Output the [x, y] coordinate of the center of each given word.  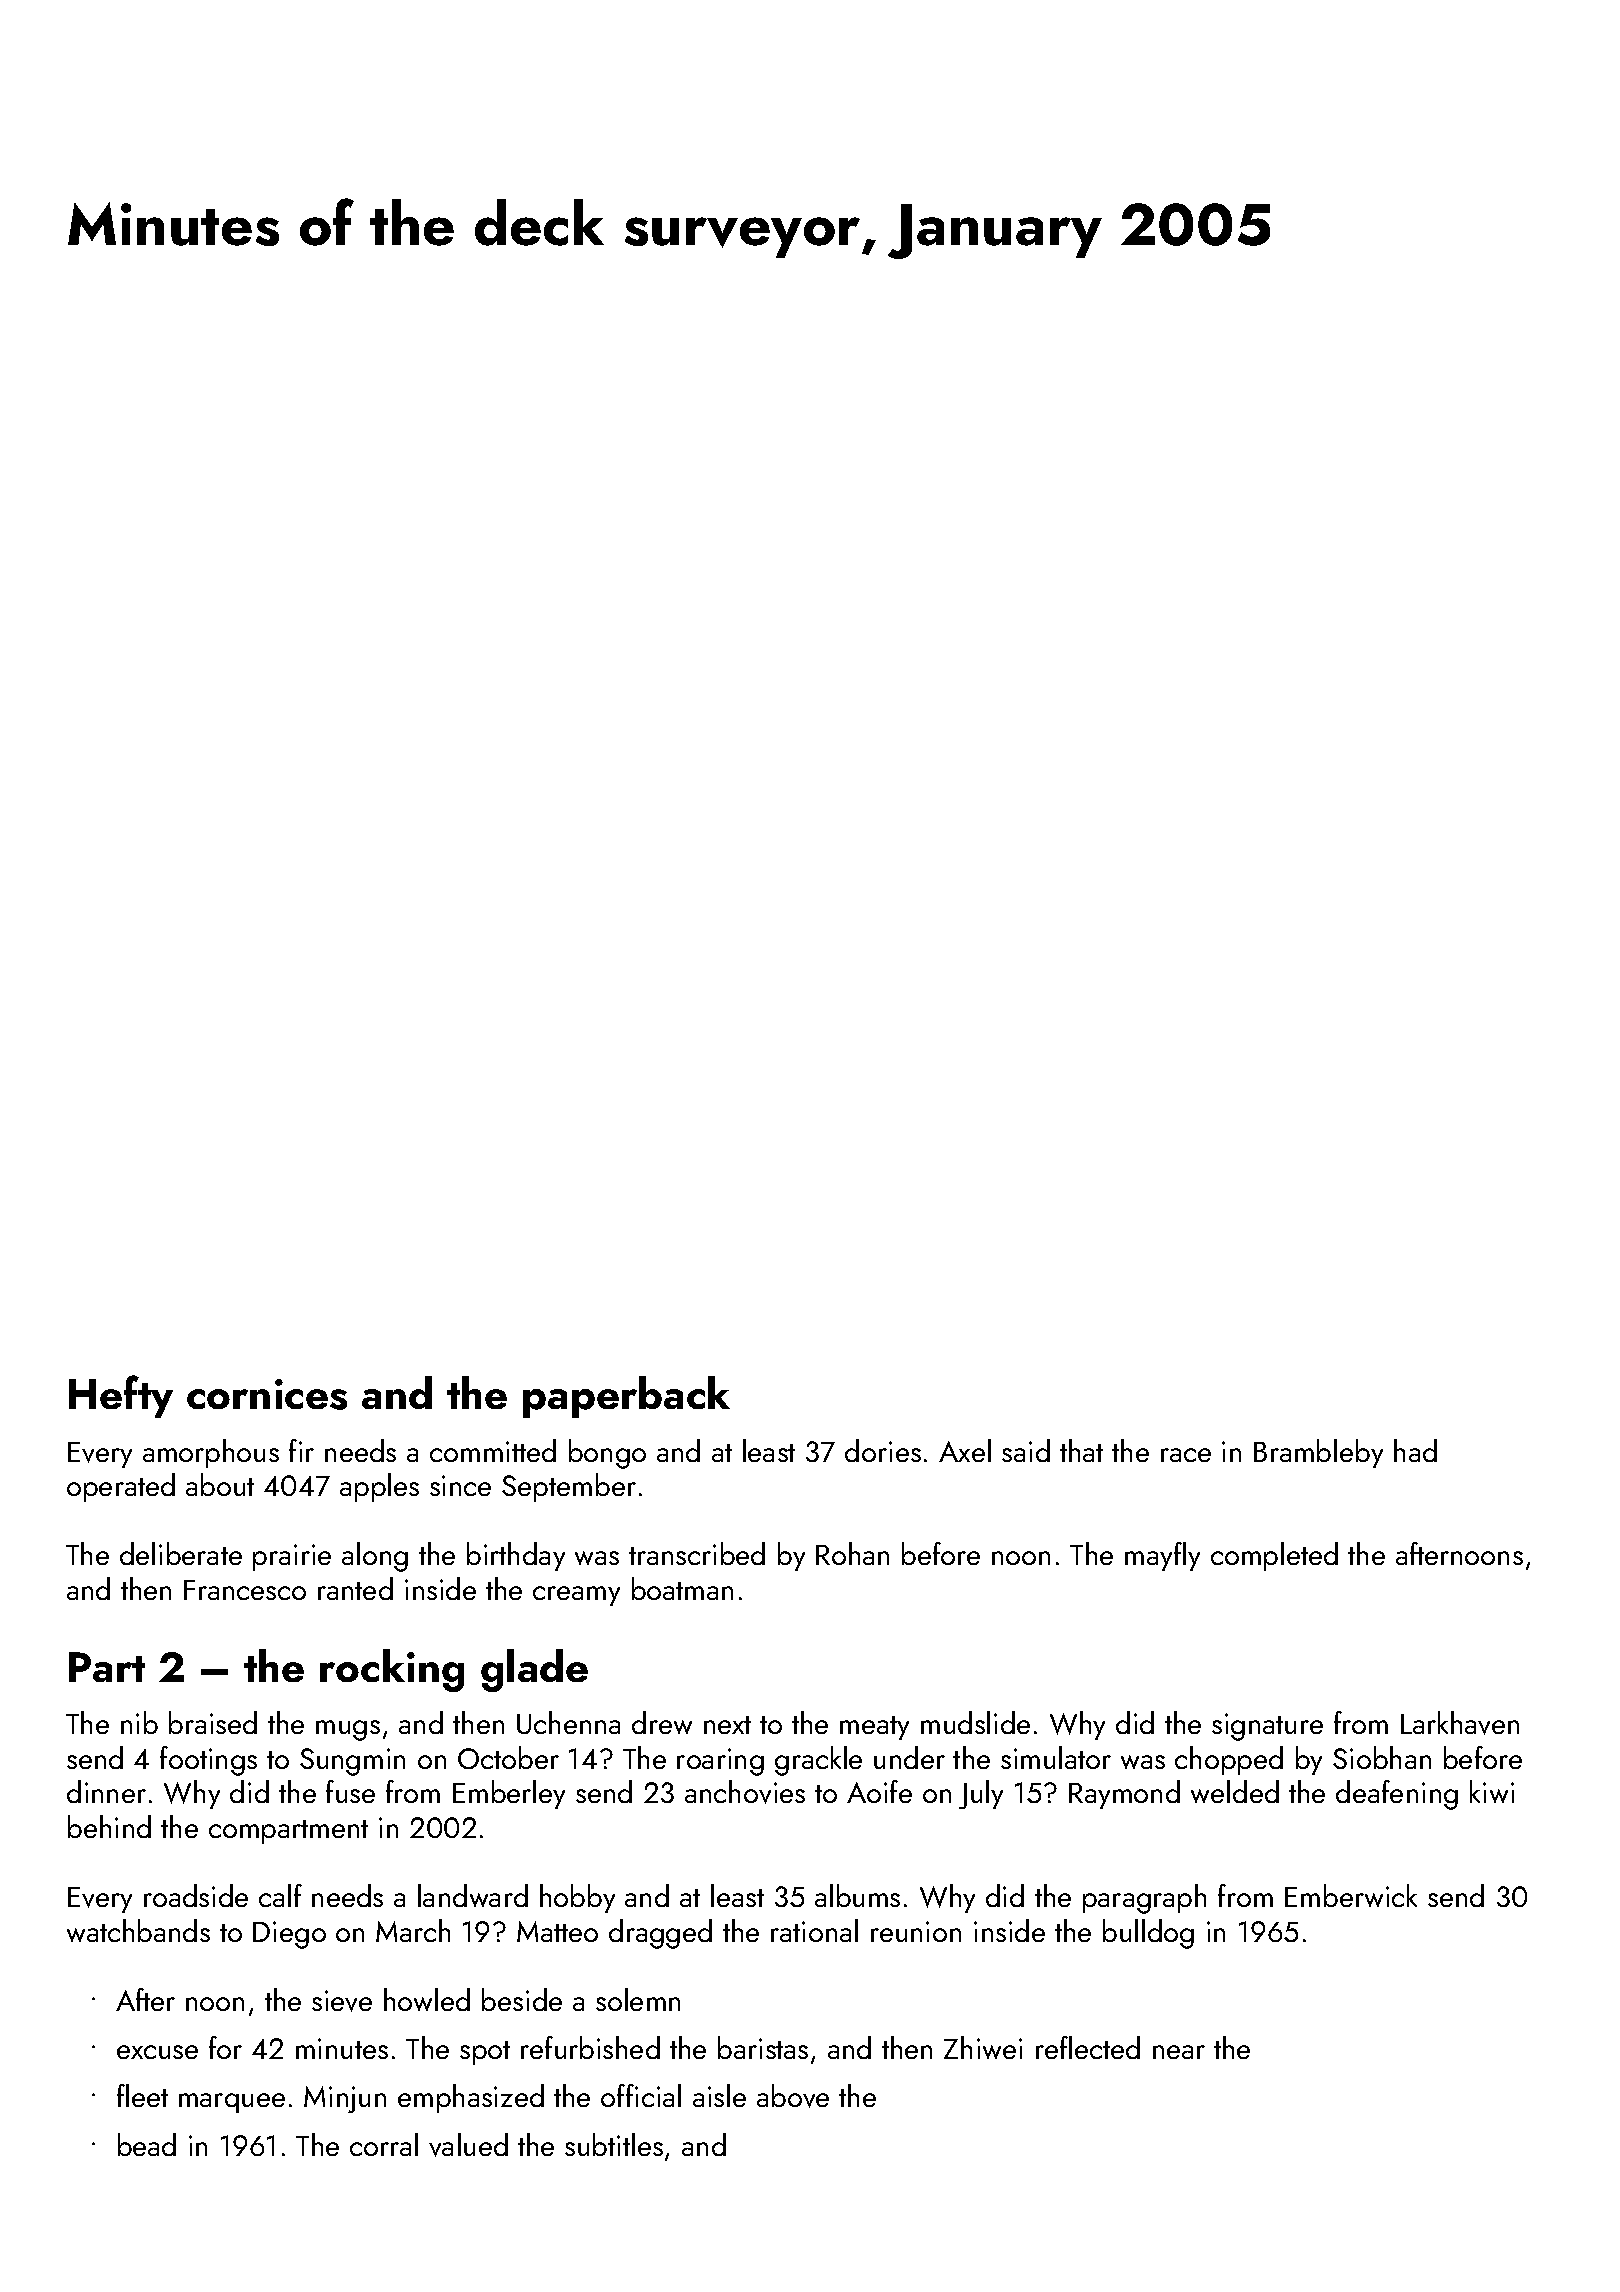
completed [1274, 1556]
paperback [626, 1397]
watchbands [138, 1930]
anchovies [745, 1792]
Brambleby [1318, 1453]
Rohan [852, 1553]
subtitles [614, 2144]
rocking [392, 1670]
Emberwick [1351, 1895]
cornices [267, 1394]
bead [147, 2144]
